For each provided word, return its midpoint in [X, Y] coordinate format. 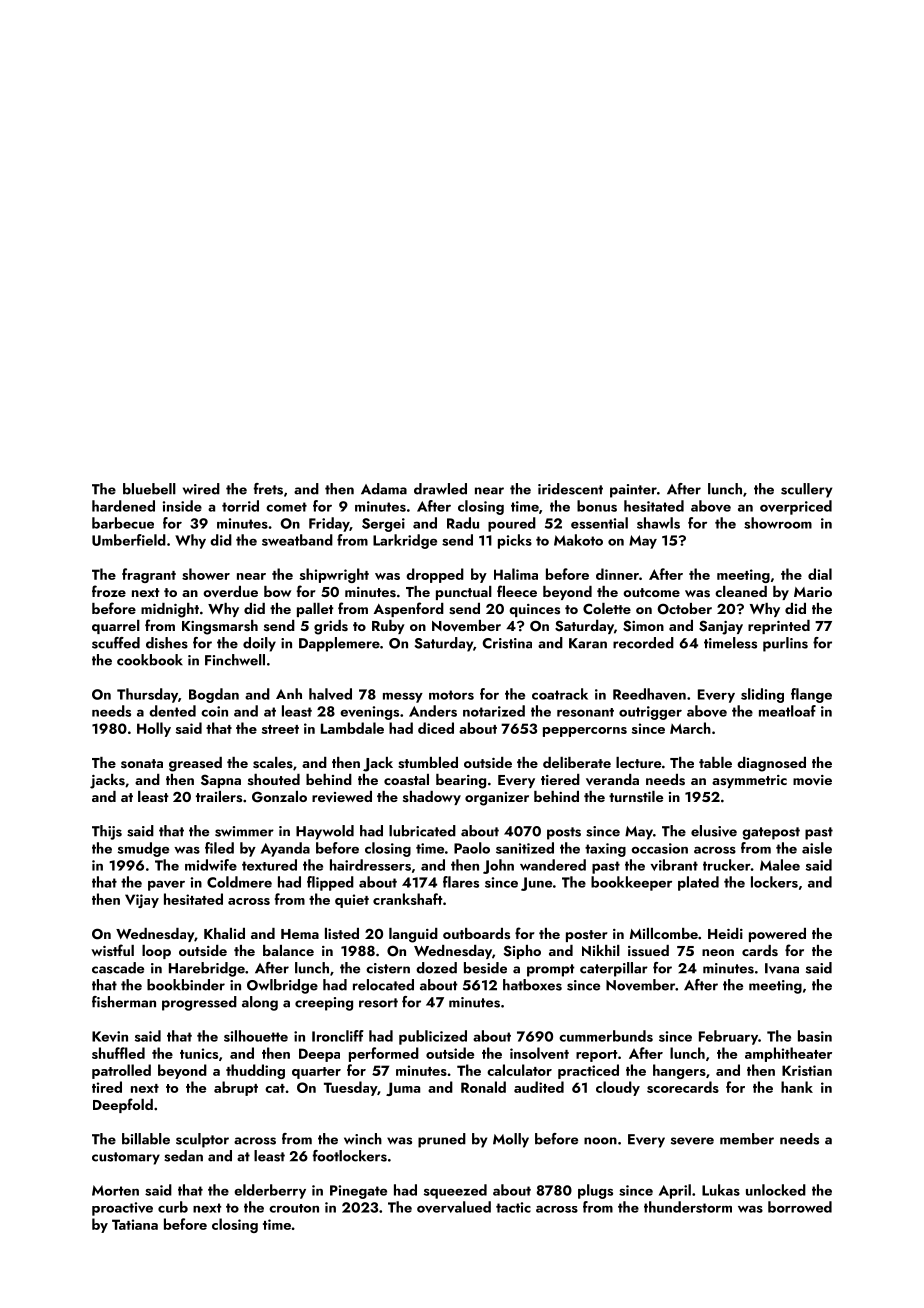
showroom [778, 523]
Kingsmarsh [220, 627]
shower [206, 574]
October [685, 609]
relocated [383, 985]
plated [698, 883]
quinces [534, 610]
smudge [143, 849]
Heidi [725, 933]
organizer [497, 799]
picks [515, 541]
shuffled [118, 1053]
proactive [122, 1209]
